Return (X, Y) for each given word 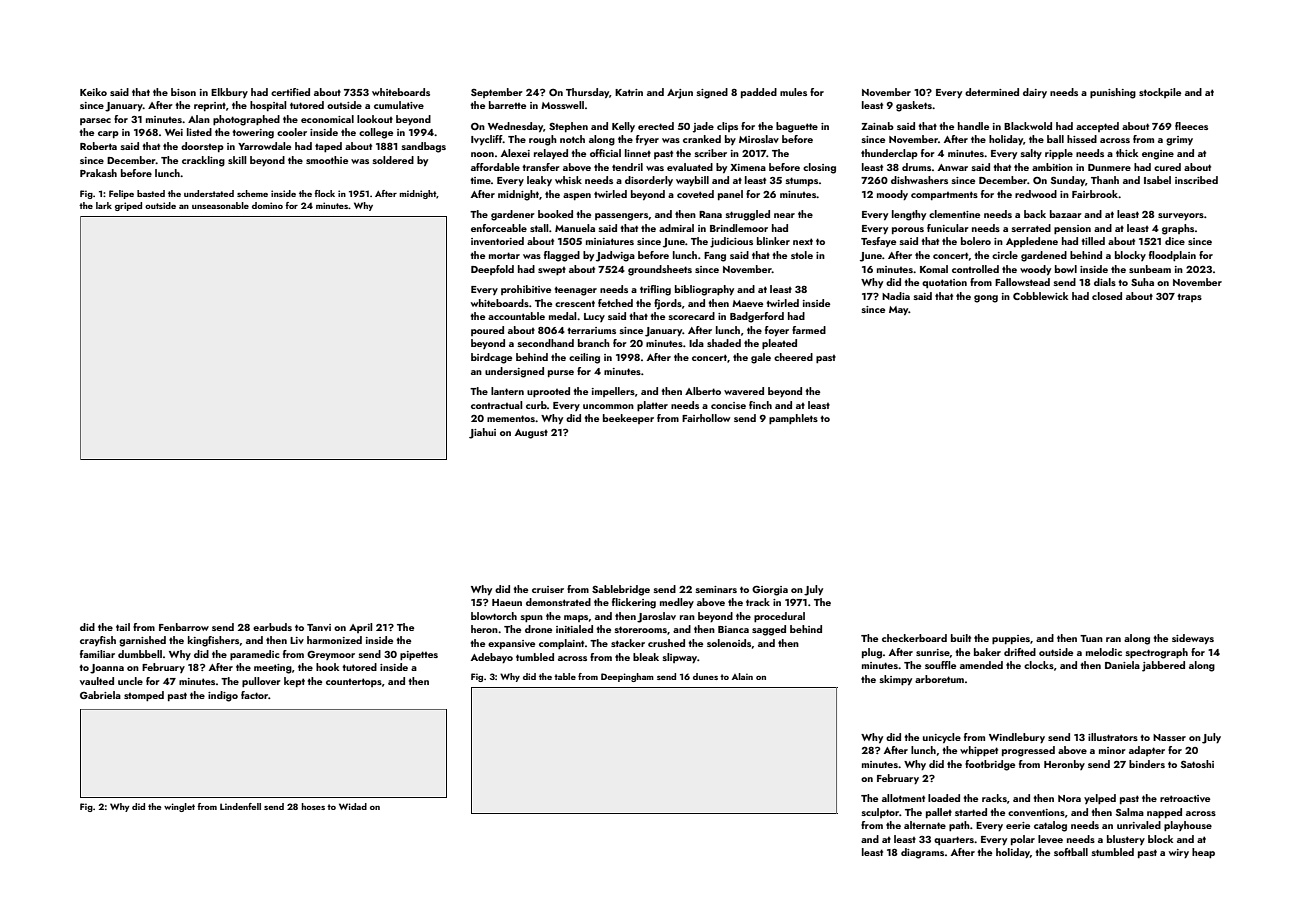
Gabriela (100, 695)
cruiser (548, 589)
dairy (1035, 93)
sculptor (880, 813)
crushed (666, 643)
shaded (724, 343)
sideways (1193, 639)
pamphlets (793, 419)
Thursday (587, 93)
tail (123, 627)
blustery (1126, 840)
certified (290, 92)
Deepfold (492, 270)
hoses (313, 806)
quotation (944, 283)
